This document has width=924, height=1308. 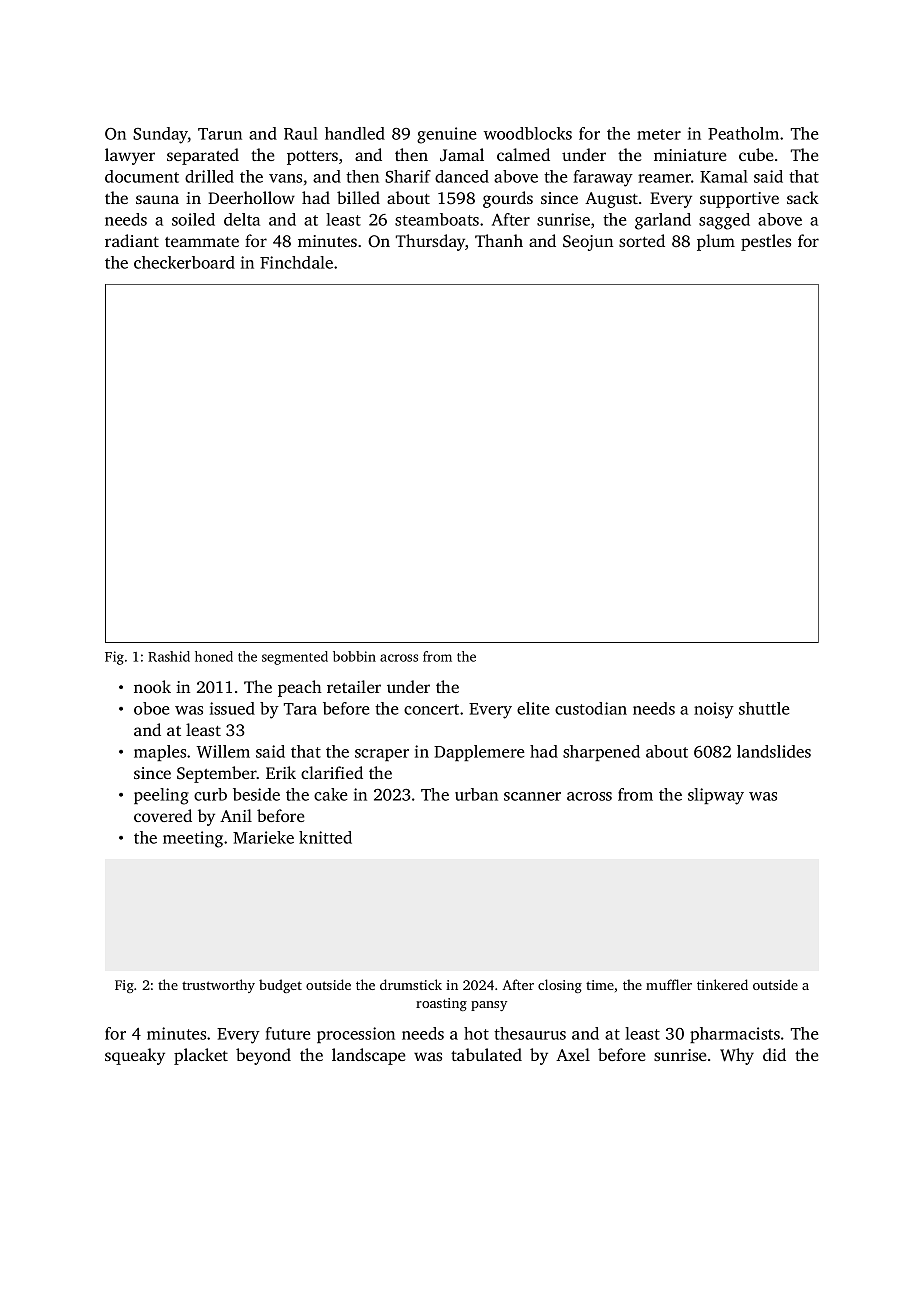 What do you see at coordinates (479, 753) in the document?
I see `Dapplemere` at bounding box center [479, 753].
